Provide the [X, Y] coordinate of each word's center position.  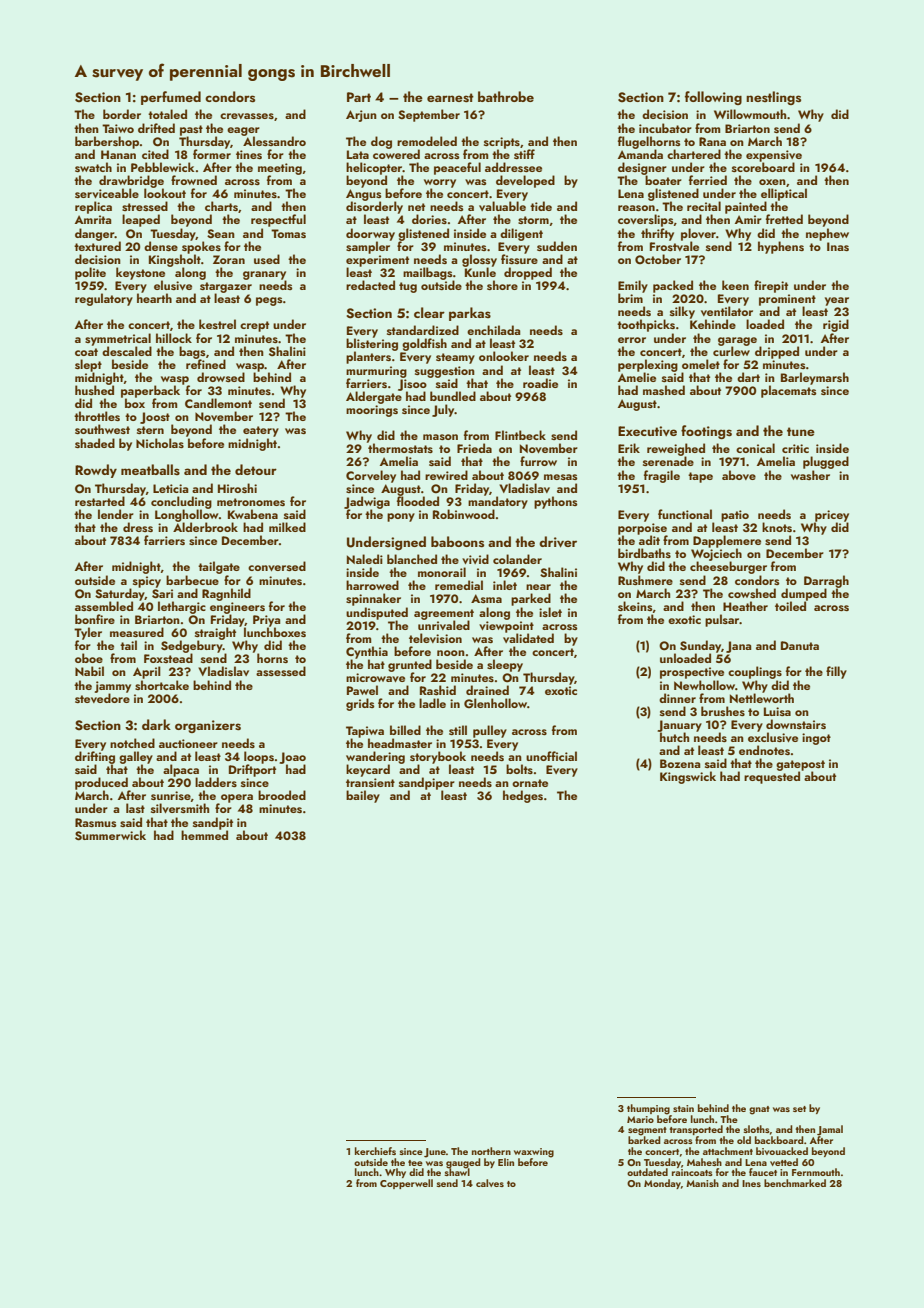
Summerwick [110, 835]
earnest [450, 98]
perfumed [171, 98]
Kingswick [688, 777]
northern [491, 1151]
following [713, 98]
